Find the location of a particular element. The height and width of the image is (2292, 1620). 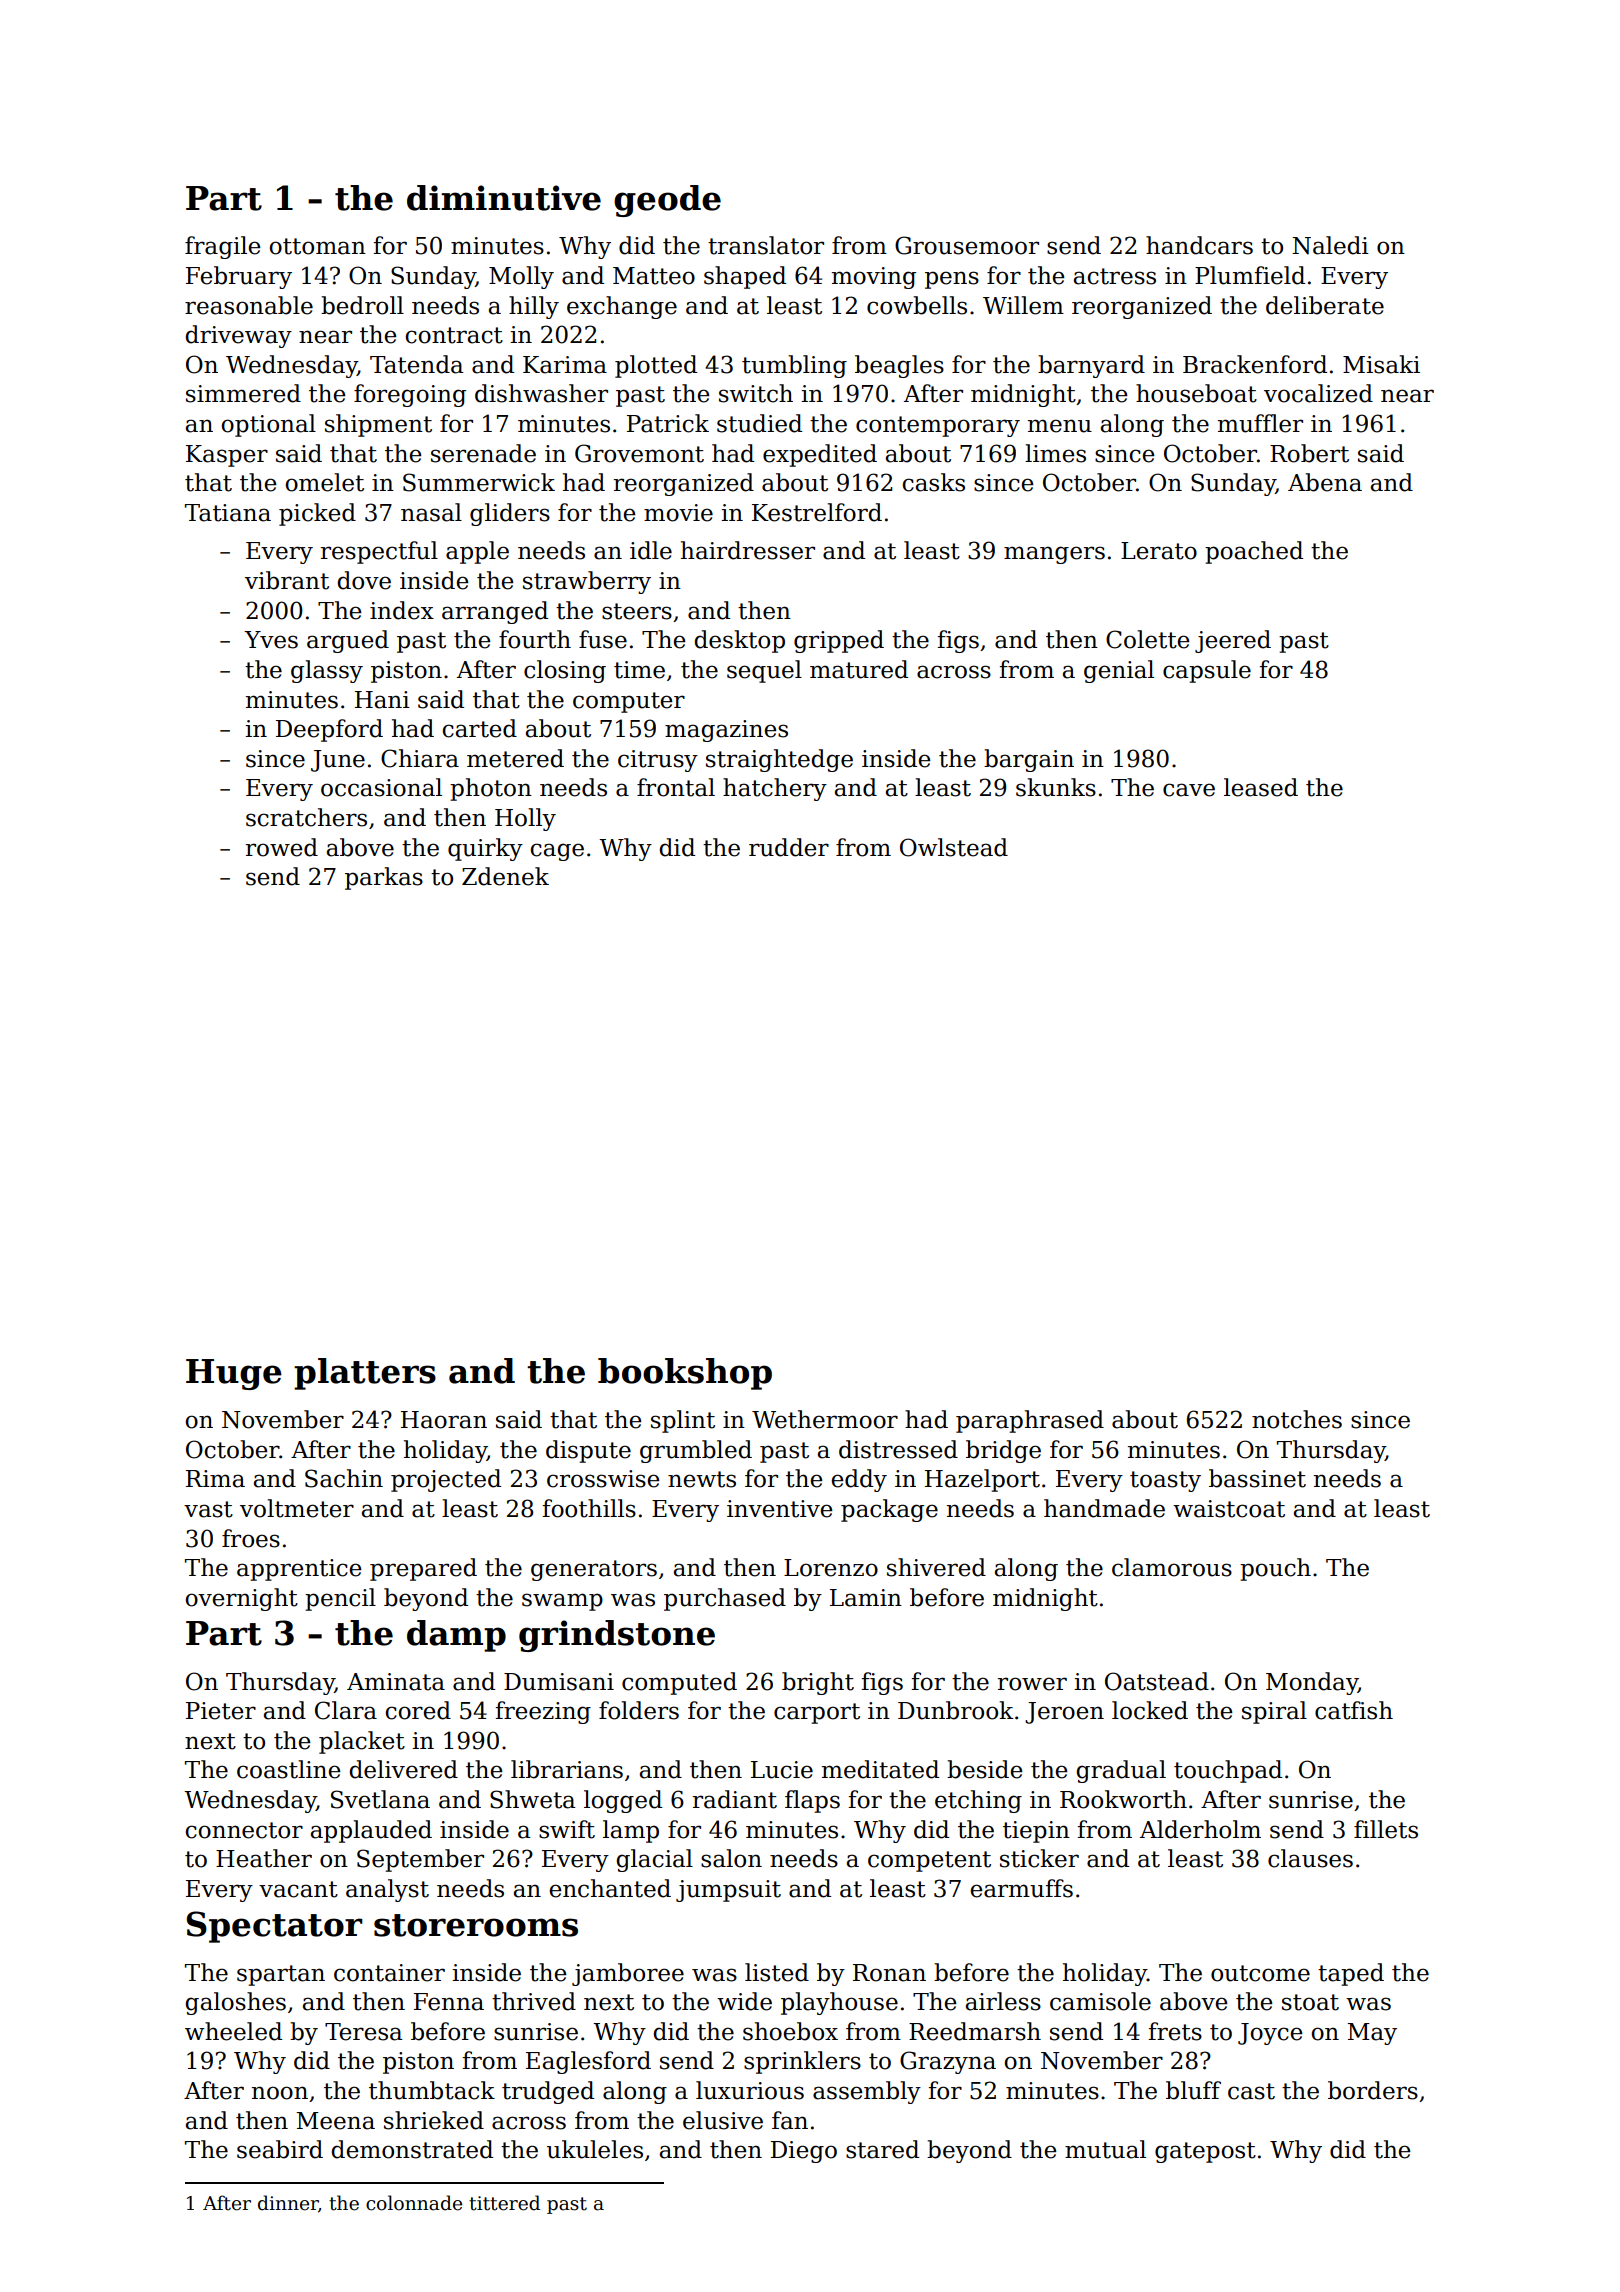

Yves is located at coordinates (271, 640).
